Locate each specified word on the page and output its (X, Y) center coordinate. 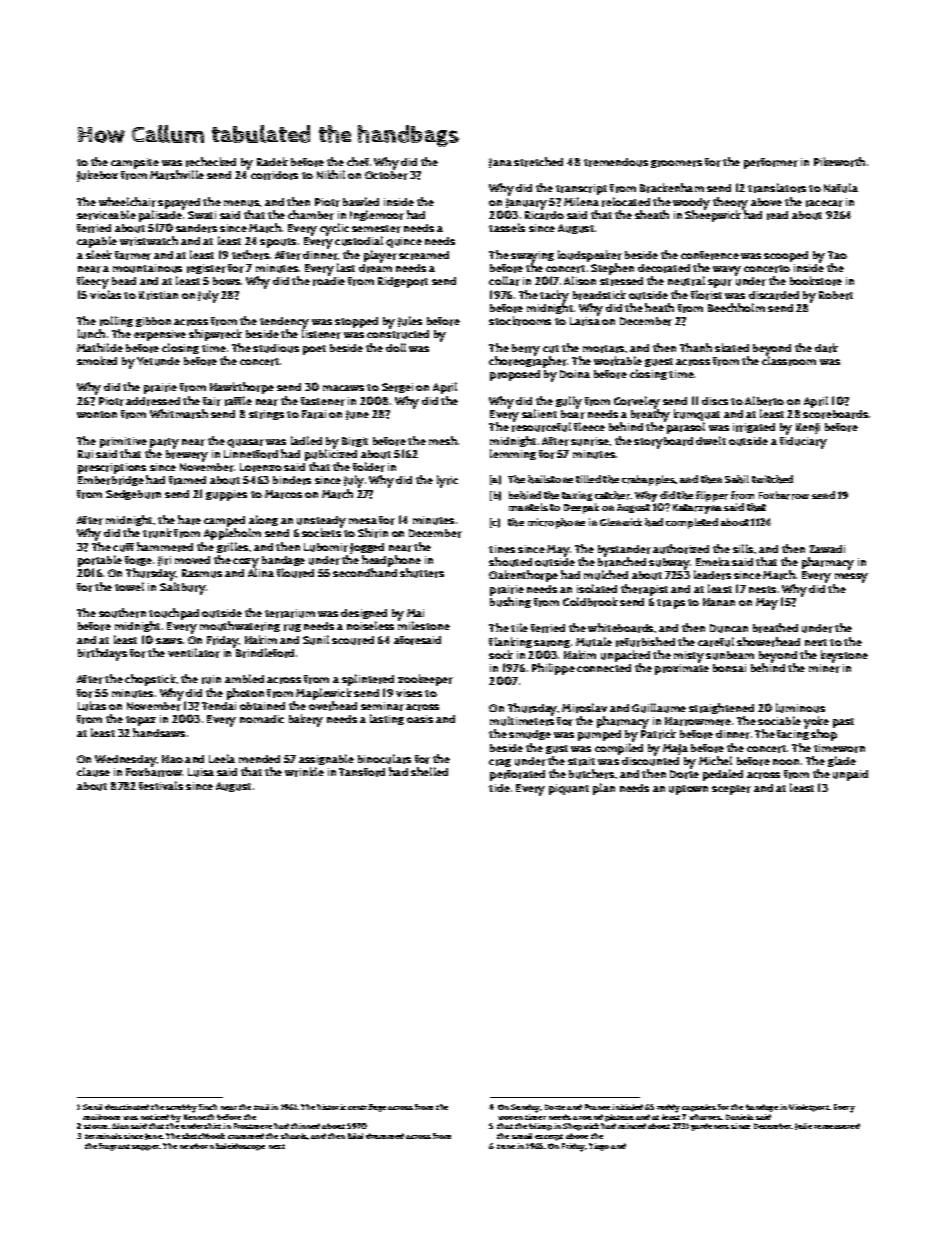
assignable (326, 759)
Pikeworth (839, 162)
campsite (135, 163)
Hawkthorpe (242, 388)
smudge (530, 735)
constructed (398, 334)
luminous (800, 708)
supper (146, 1148)
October (386, 175)
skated (732, 347)
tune (506, 1146)
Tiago (599, 1147)
